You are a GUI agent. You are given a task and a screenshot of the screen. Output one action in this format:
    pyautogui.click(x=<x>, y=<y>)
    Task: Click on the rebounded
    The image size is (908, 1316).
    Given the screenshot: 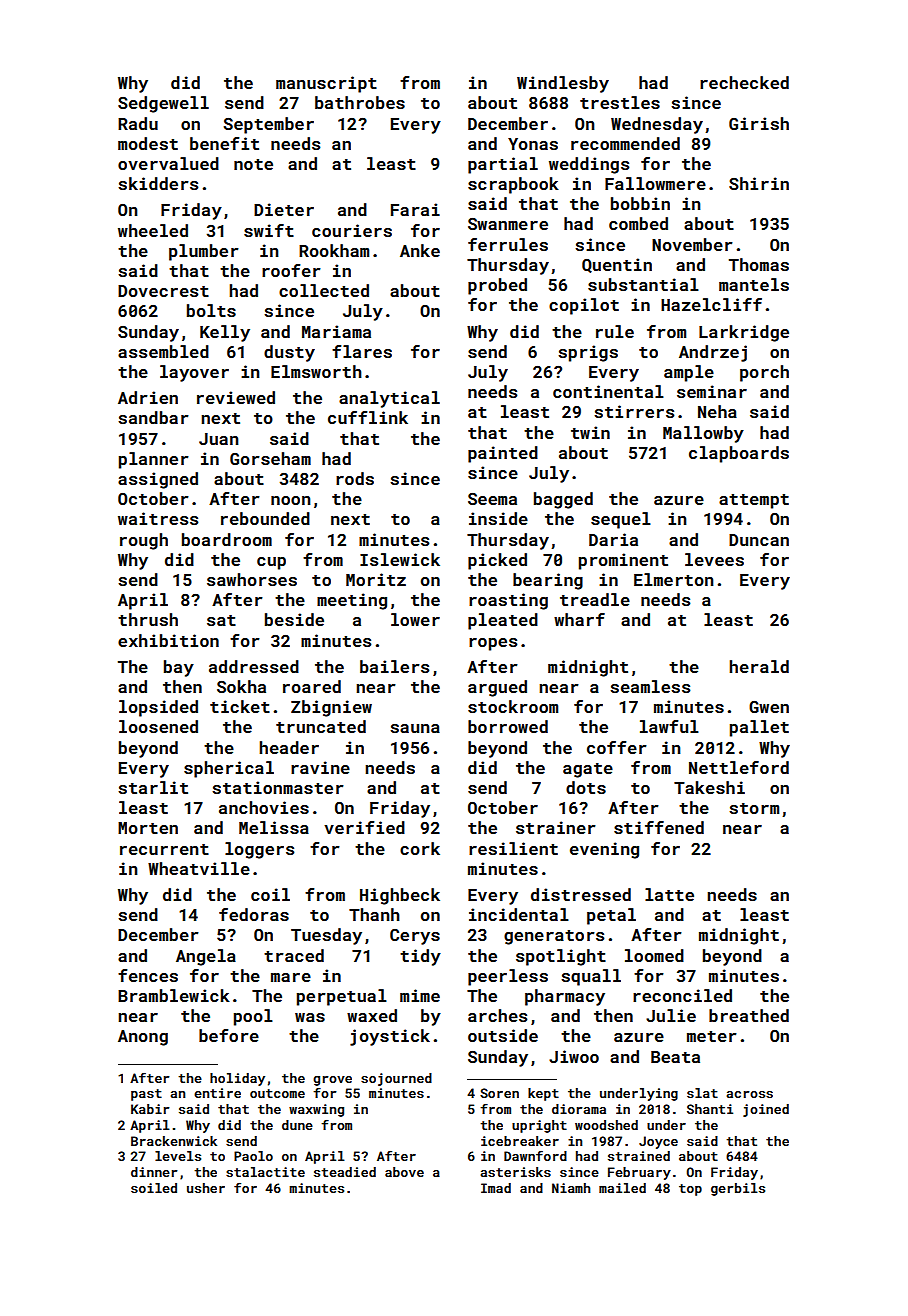 What is the action you would take?
    pyautogui.click(x=265, y=518)
